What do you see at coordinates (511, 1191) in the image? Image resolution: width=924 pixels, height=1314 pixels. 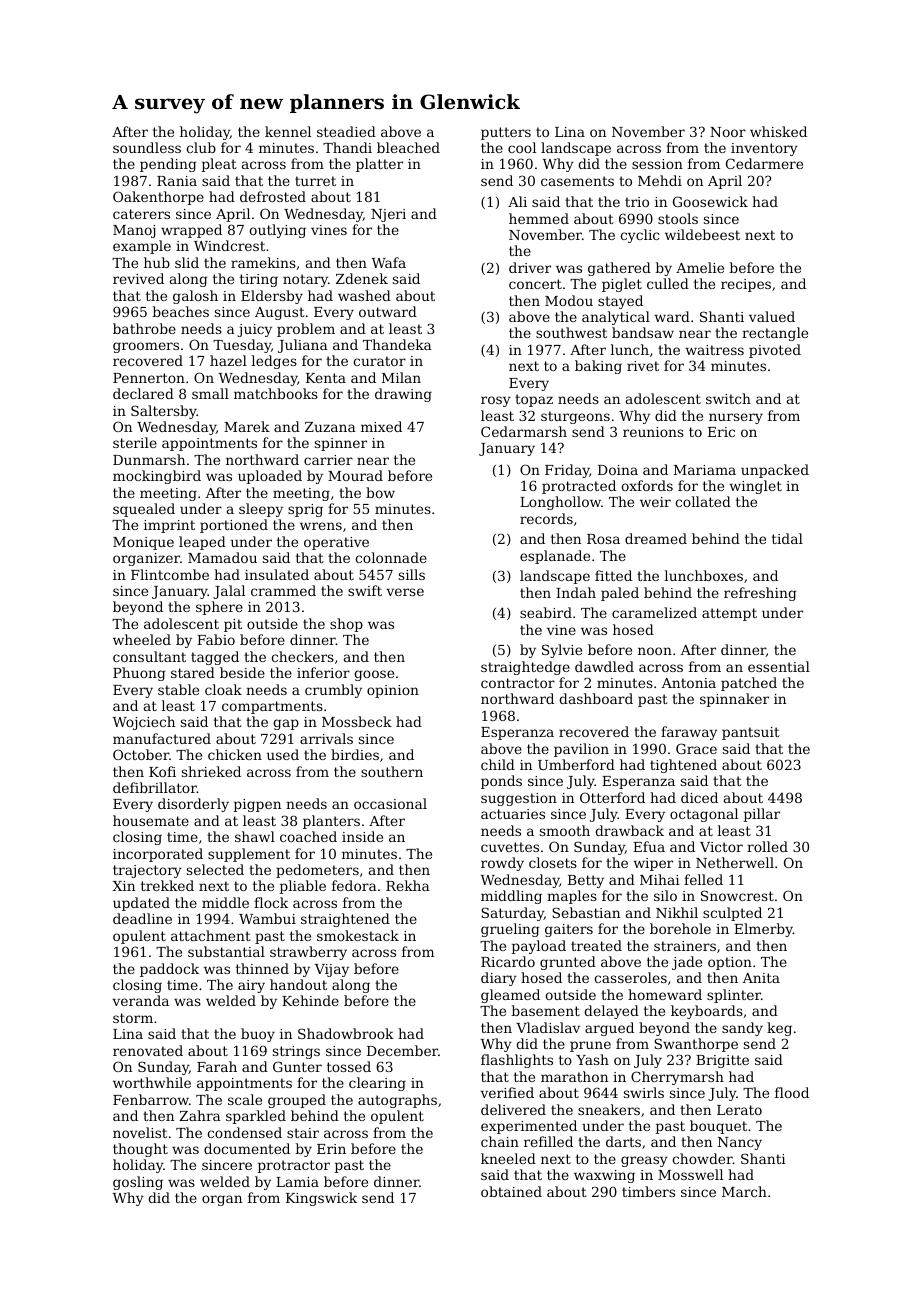 I see `obtained` at bounding box center [511, 1191].
